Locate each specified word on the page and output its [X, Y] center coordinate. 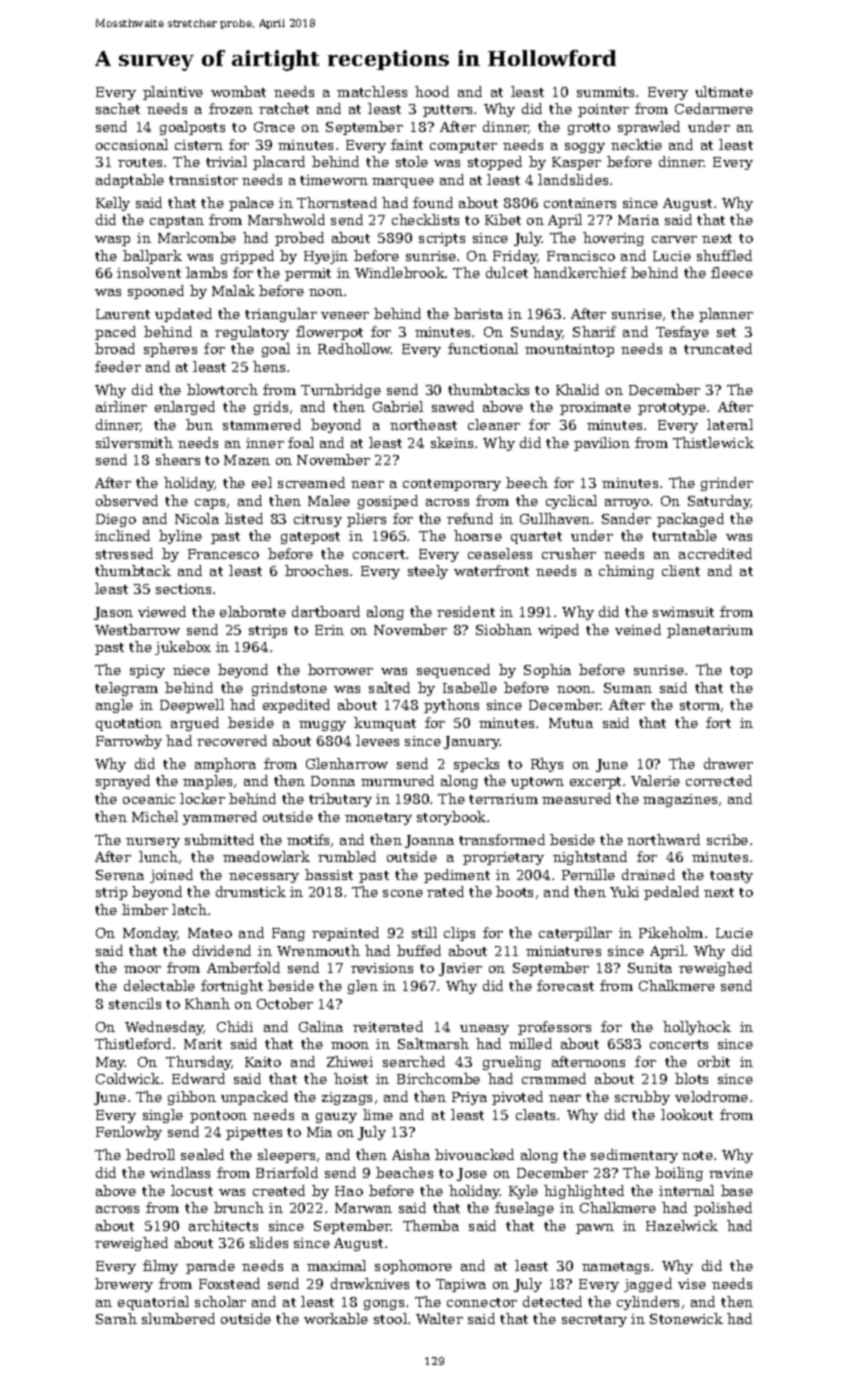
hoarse [478, 535]
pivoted [517, 1098]
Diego [116, 520]
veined [638, 629]
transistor [203, 180]
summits [605, 92]
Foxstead [229, 1283]
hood [432, 91]
